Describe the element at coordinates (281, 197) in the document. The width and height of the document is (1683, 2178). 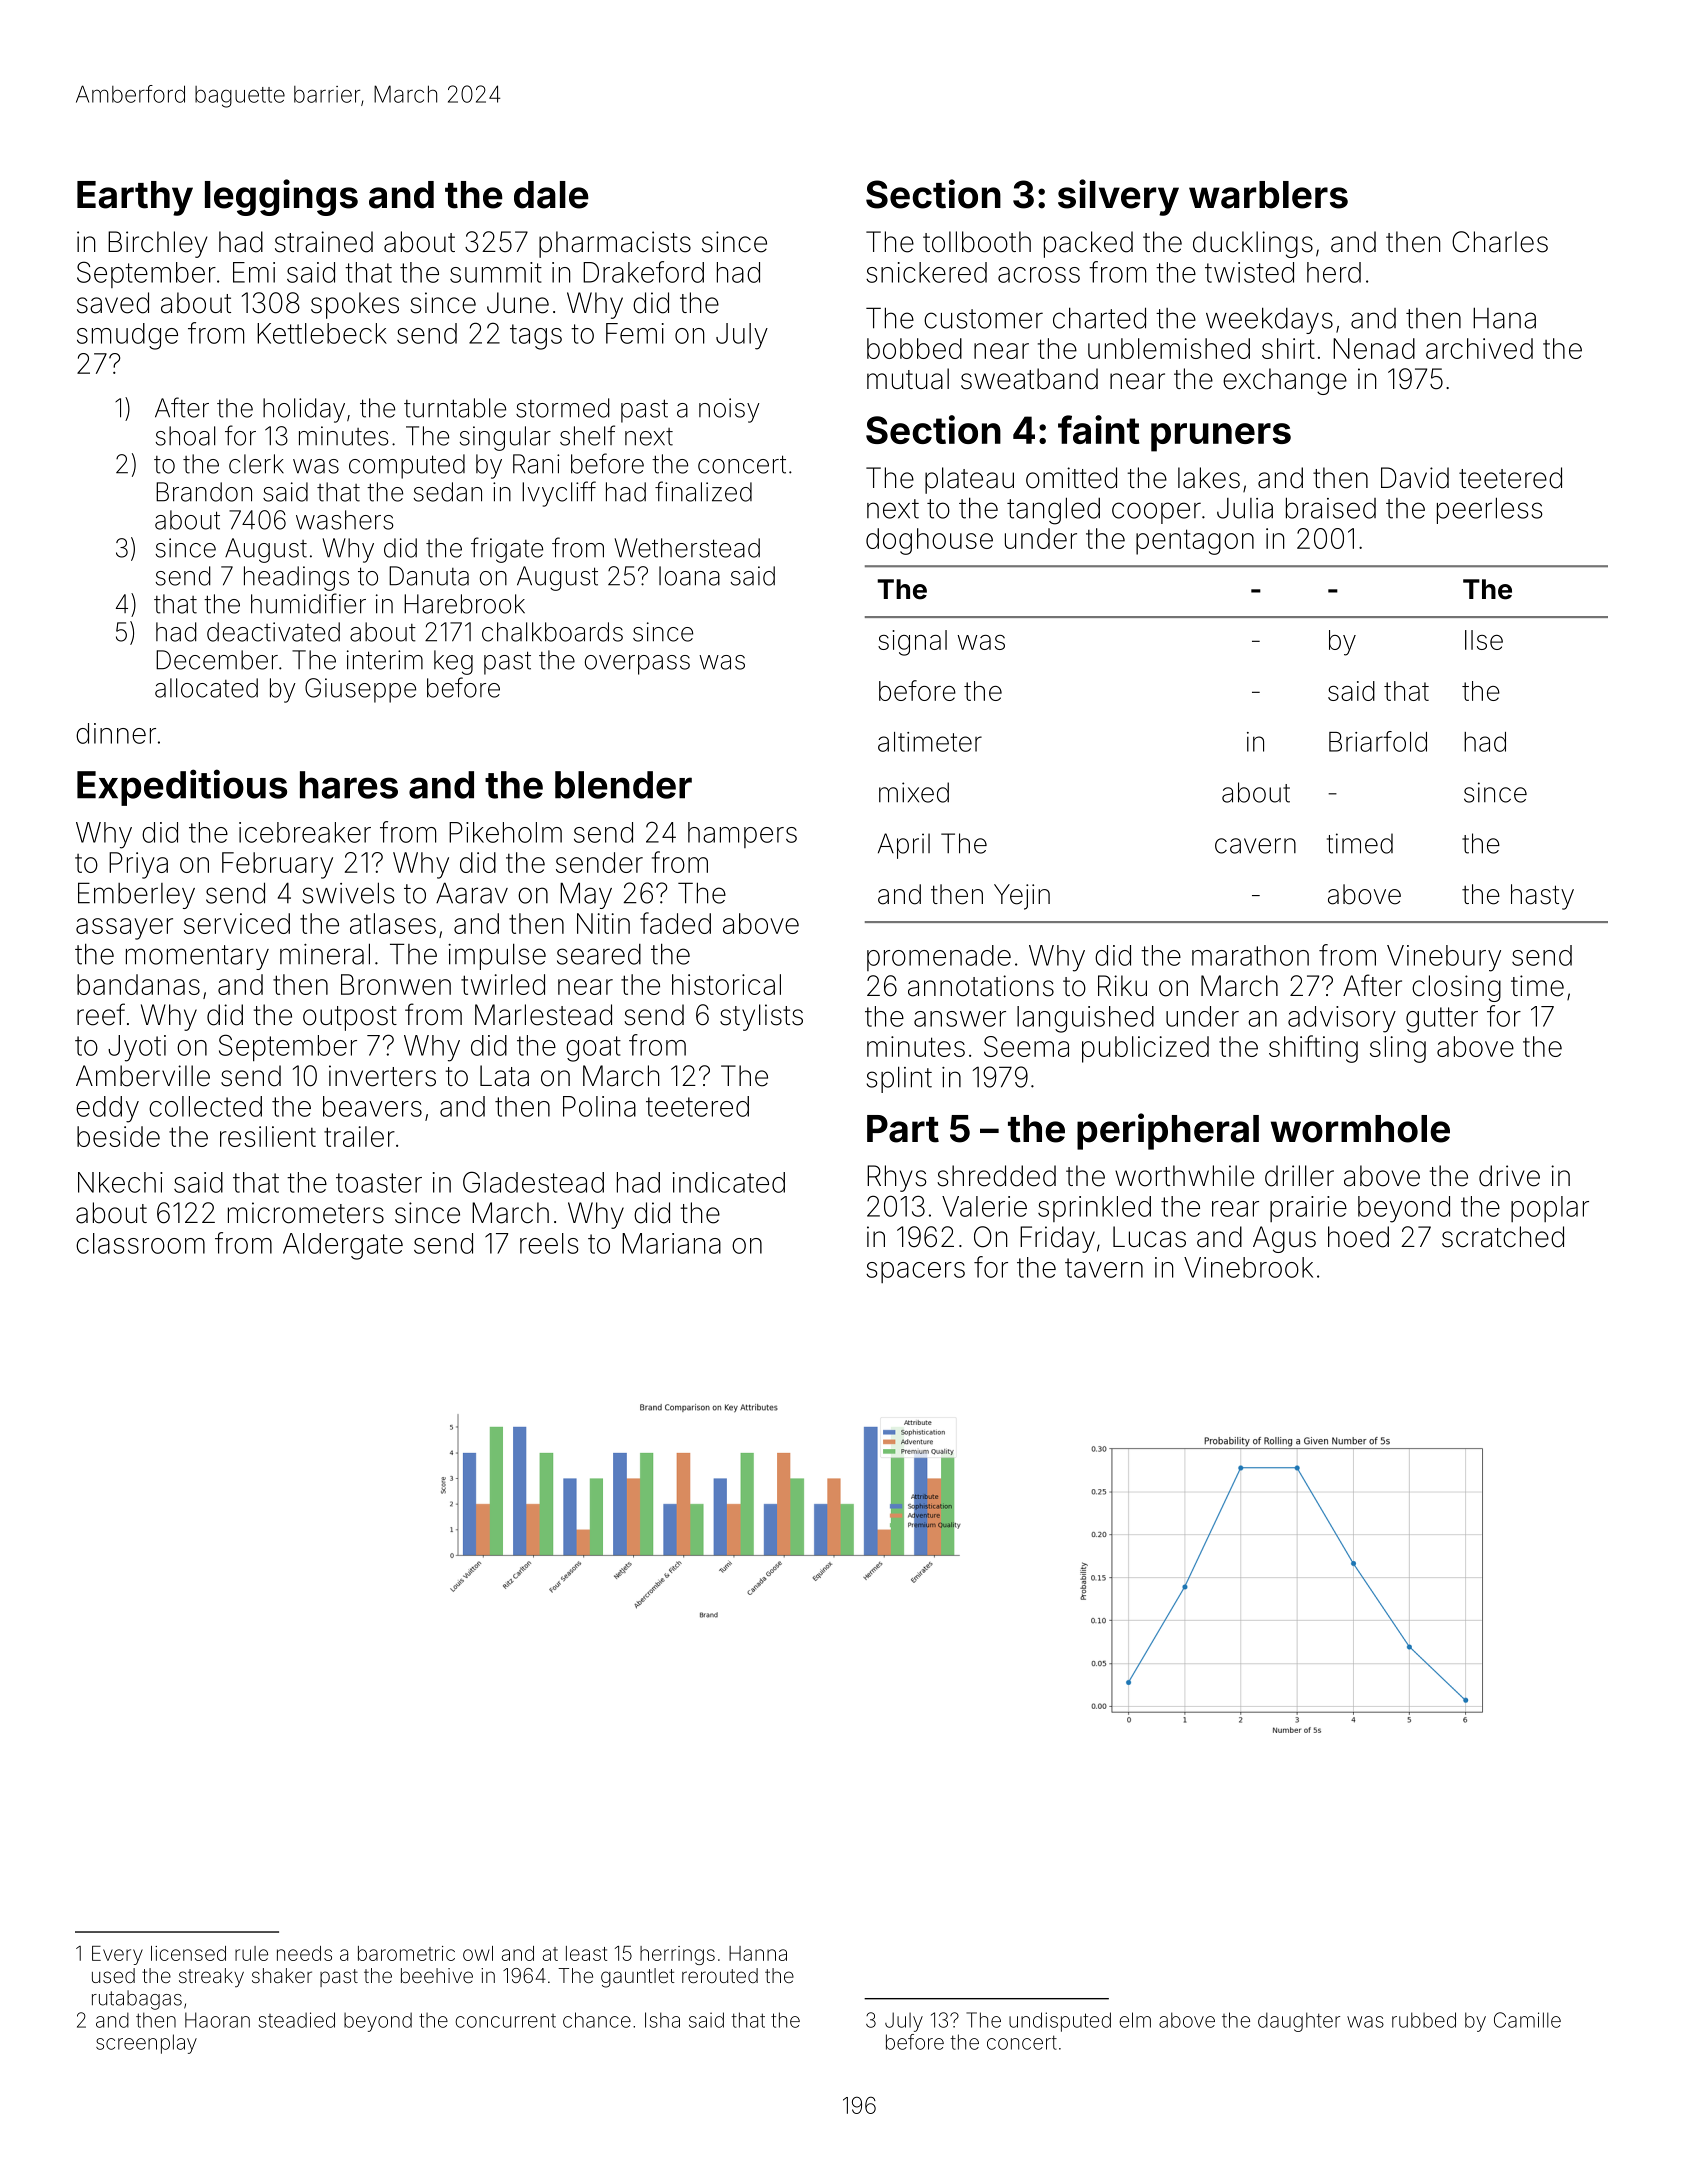
I see `leggings` at that location.
